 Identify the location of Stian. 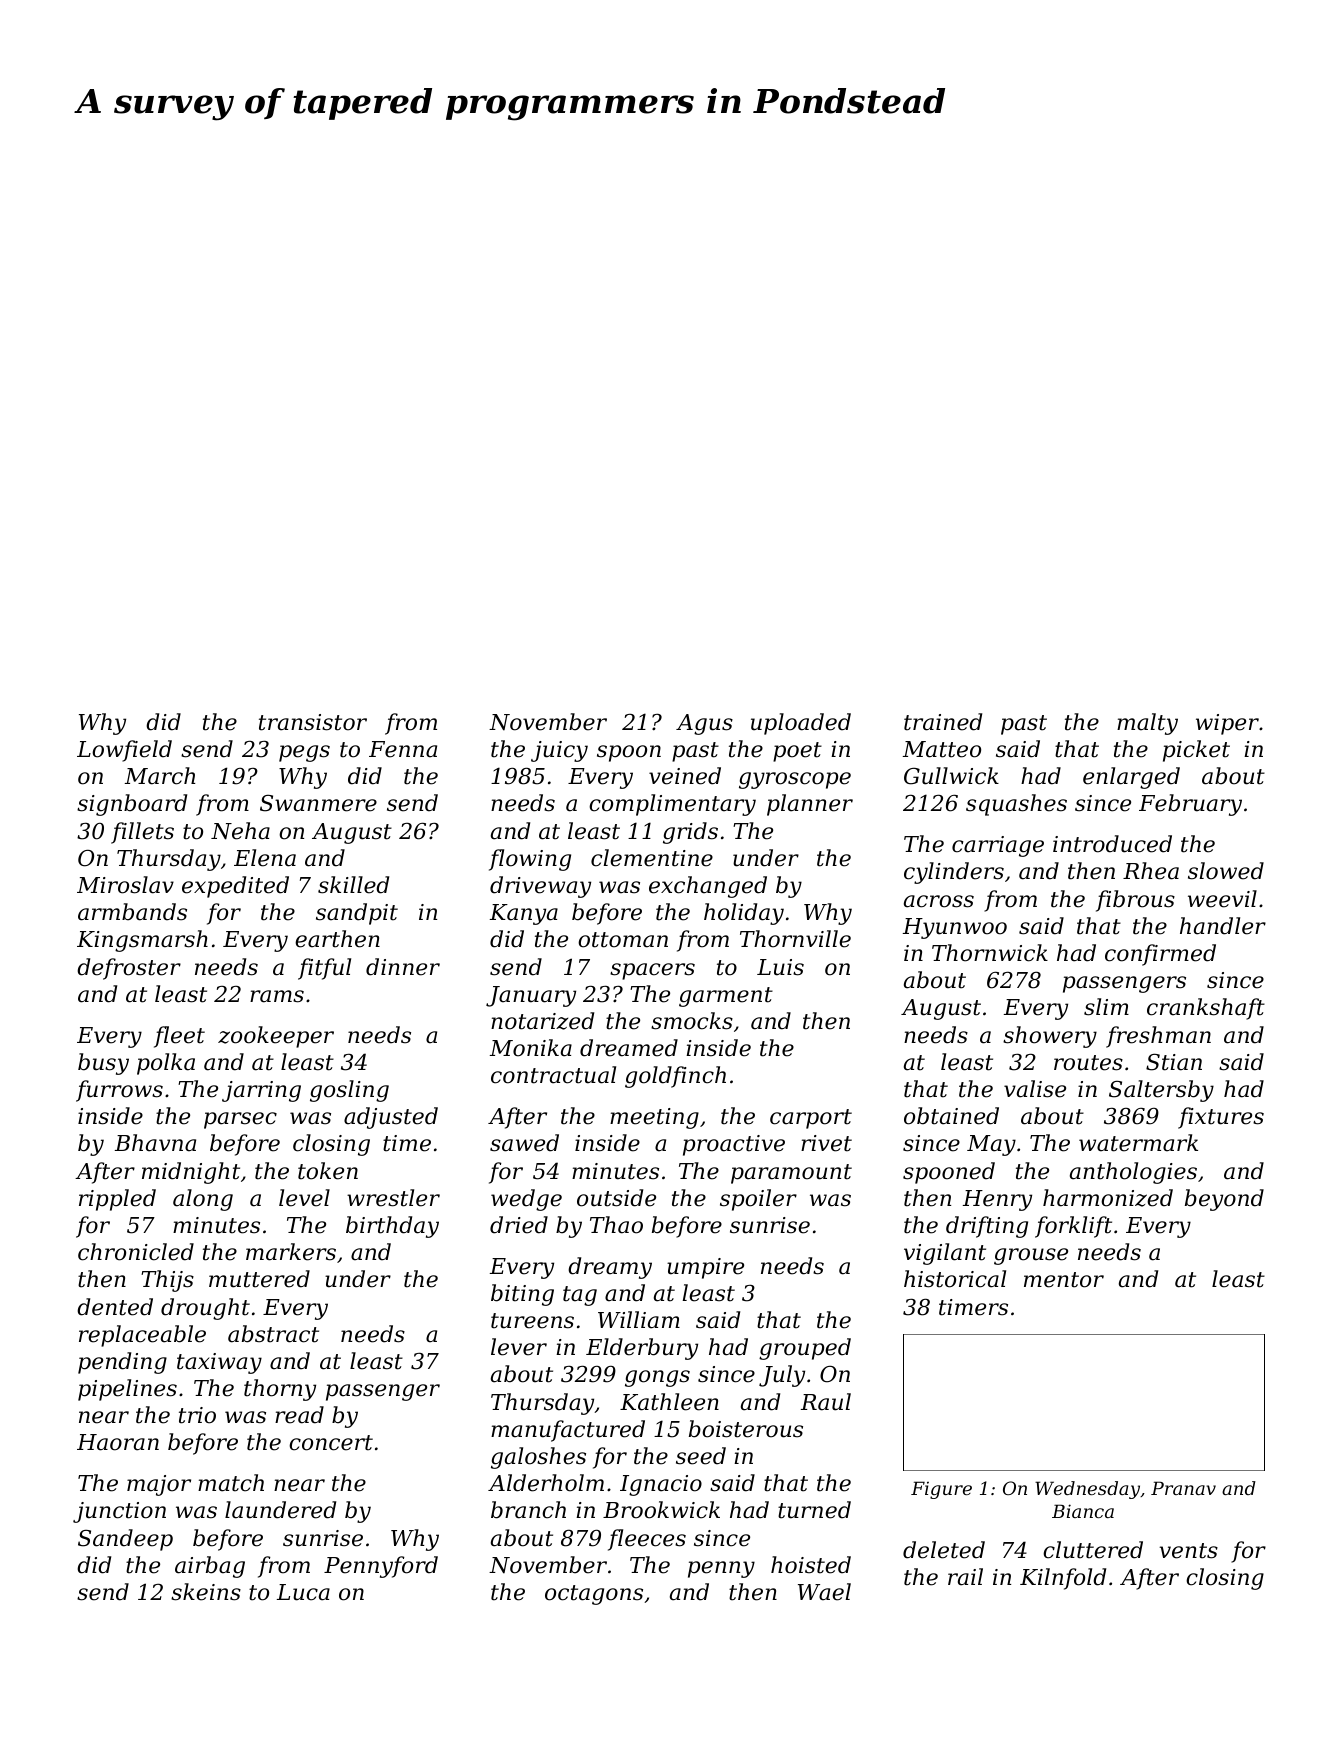
(1174, 1062).
